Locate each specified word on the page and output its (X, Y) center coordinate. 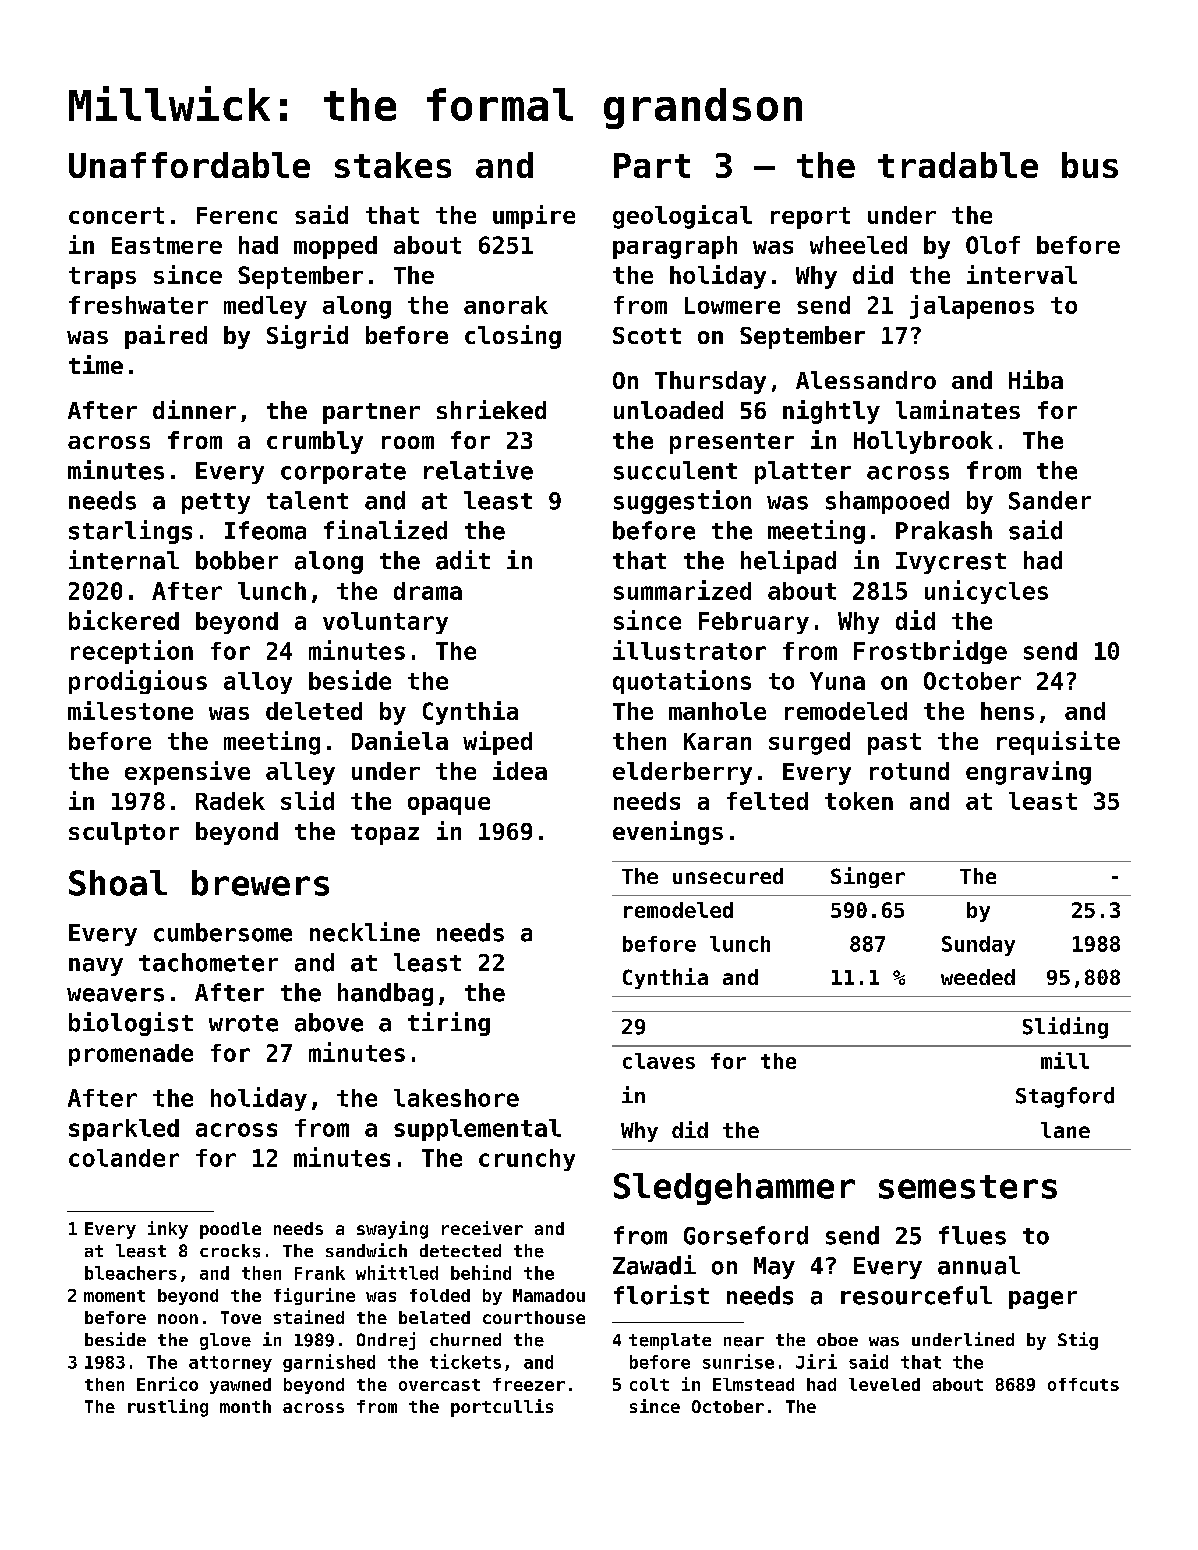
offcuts (1083, 1384)
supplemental (477, 1130)
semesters (968, 1187)
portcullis (502, 1408)
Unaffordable (189, 165)
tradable (958, 165)
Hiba (1036, 379)
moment (114, 1296)
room (408, 442)
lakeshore (456, 1098)
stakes (393, 165)
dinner (194, 409)
